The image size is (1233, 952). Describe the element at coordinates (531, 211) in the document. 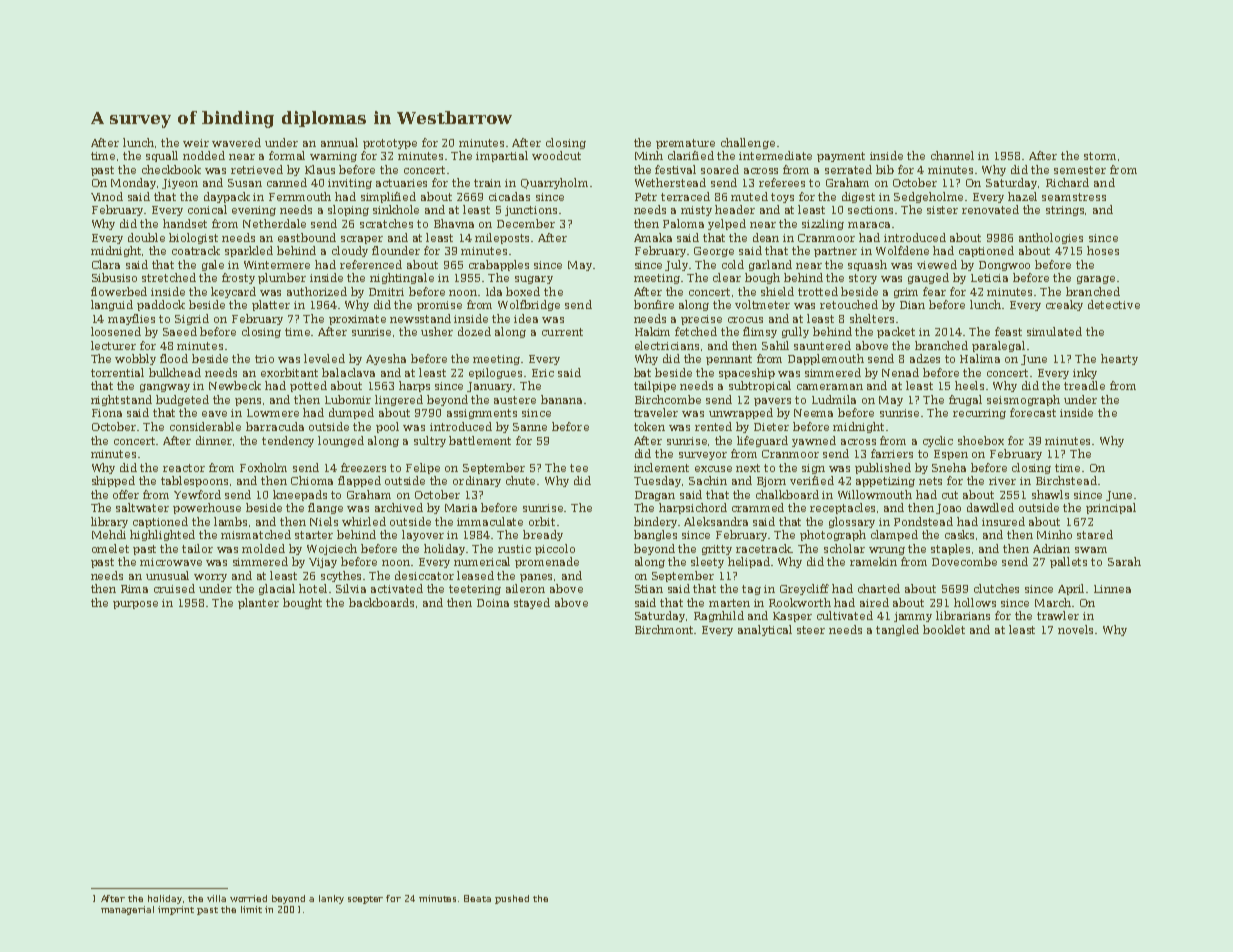

I see `junctions` at that location.
